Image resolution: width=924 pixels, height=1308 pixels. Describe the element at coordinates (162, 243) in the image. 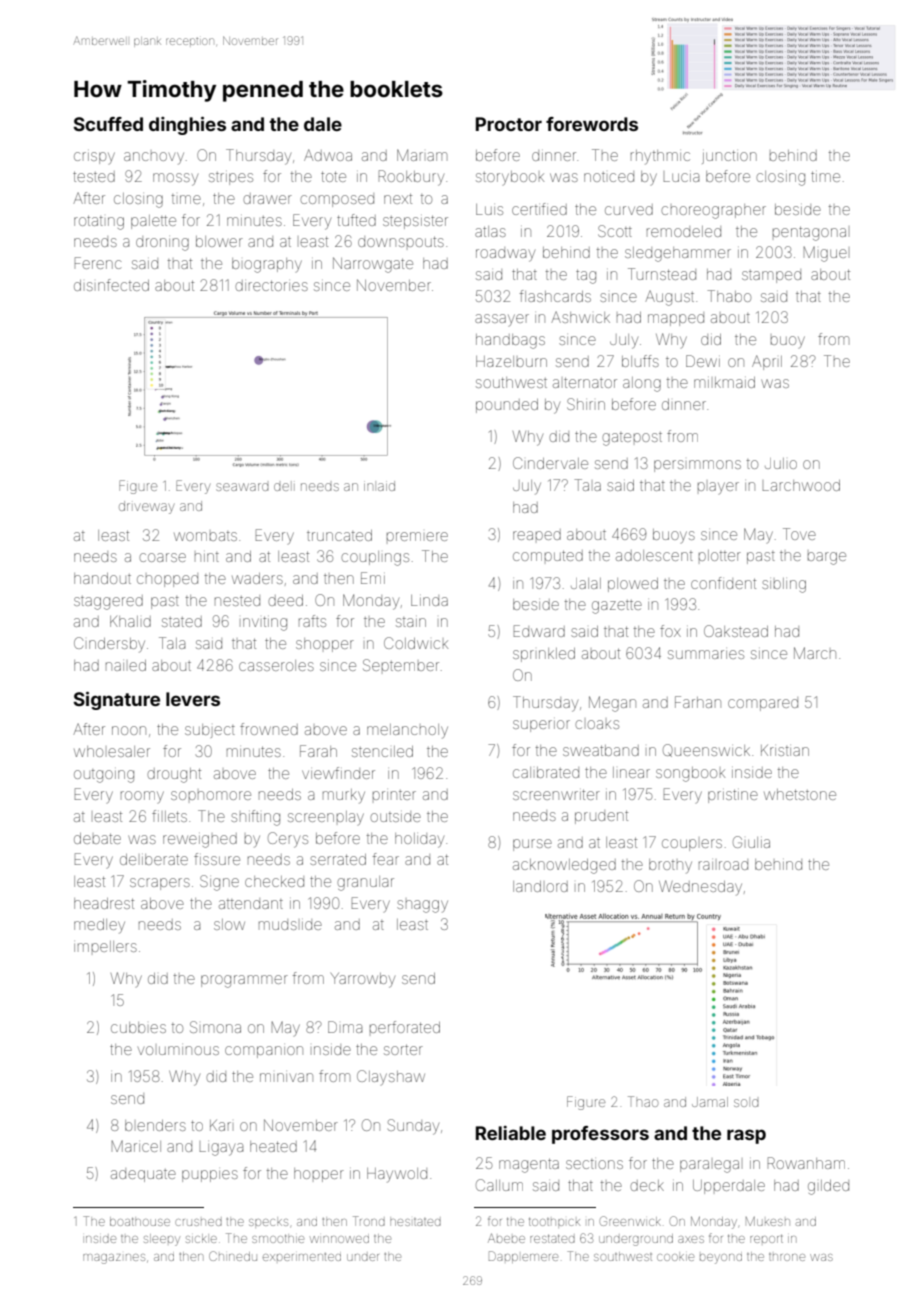

I see `droning` at that location.
